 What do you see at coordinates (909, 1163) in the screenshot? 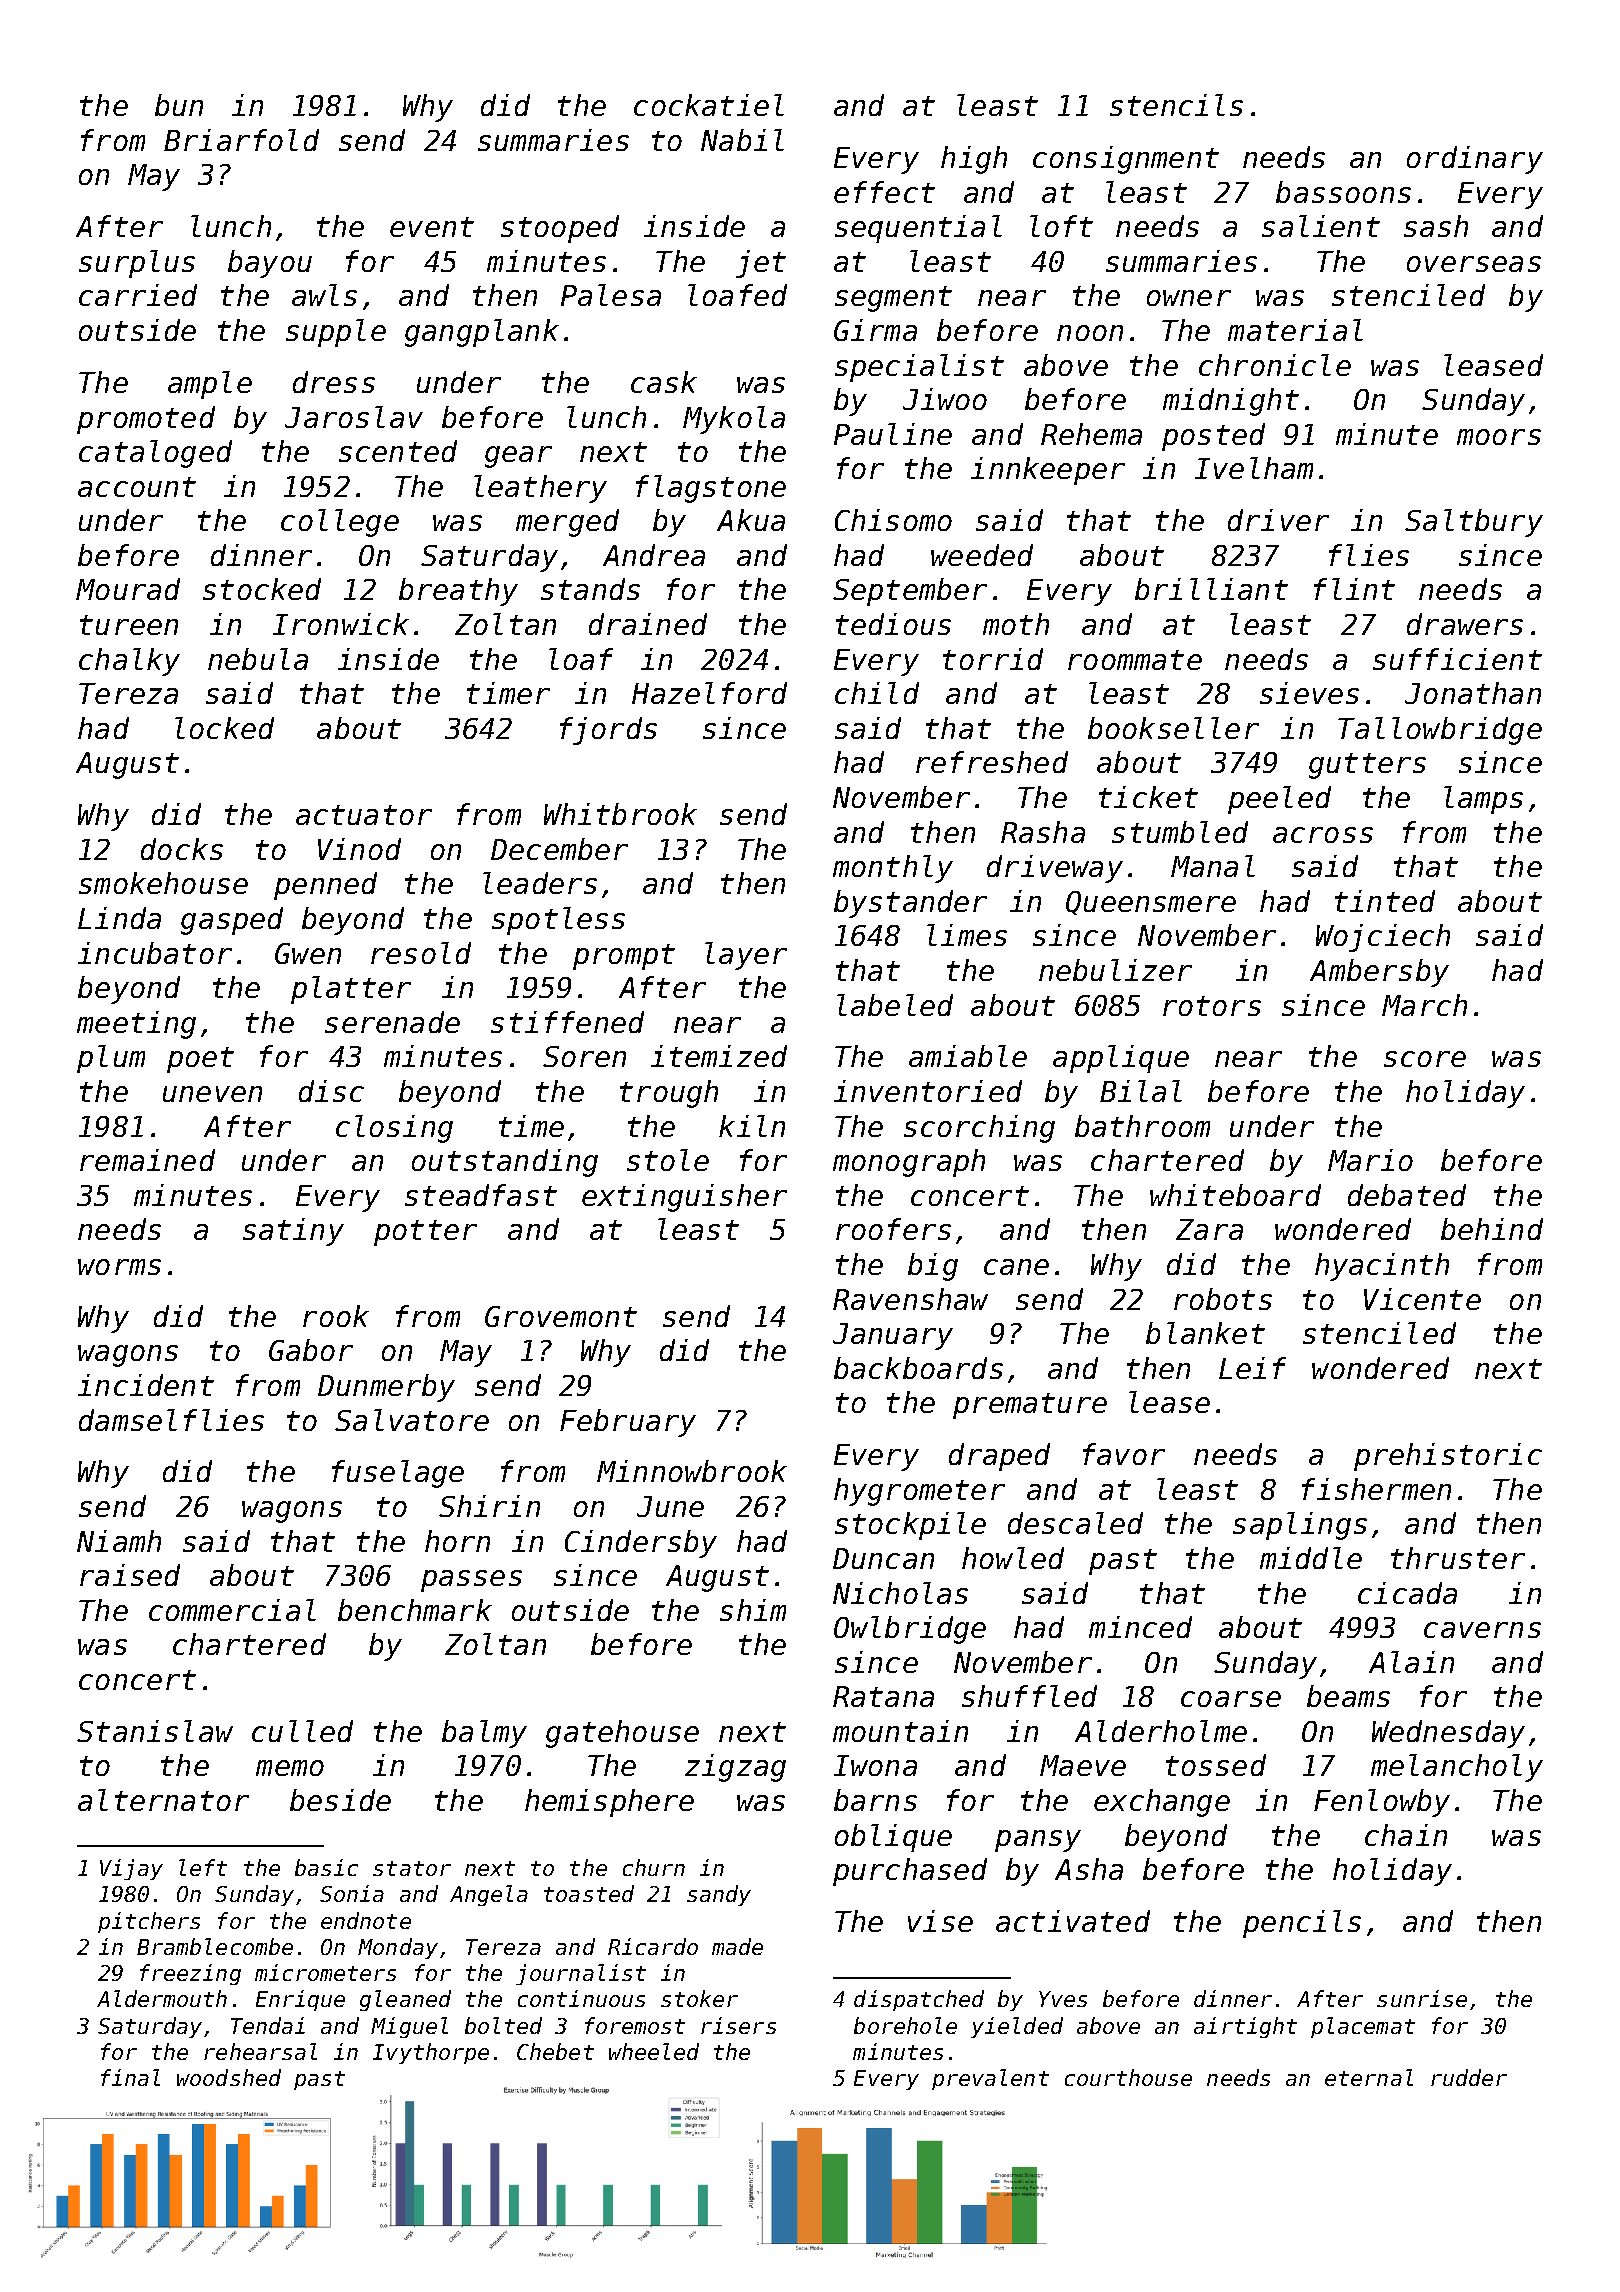
I see `monograph` at bounding box center [909, 1163].
